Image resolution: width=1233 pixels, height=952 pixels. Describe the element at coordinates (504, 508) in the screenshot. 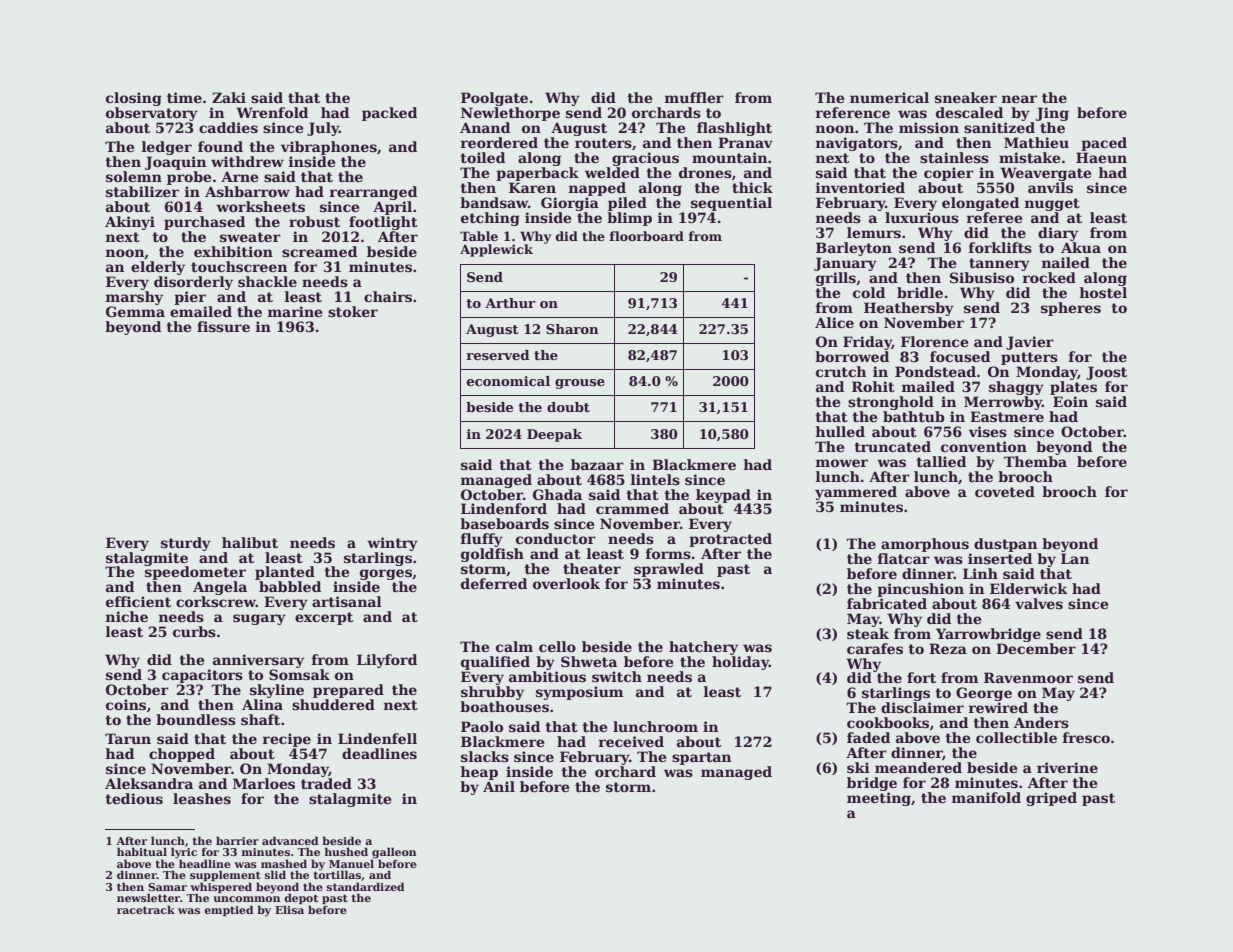

I see `Lindenford` at that location.
